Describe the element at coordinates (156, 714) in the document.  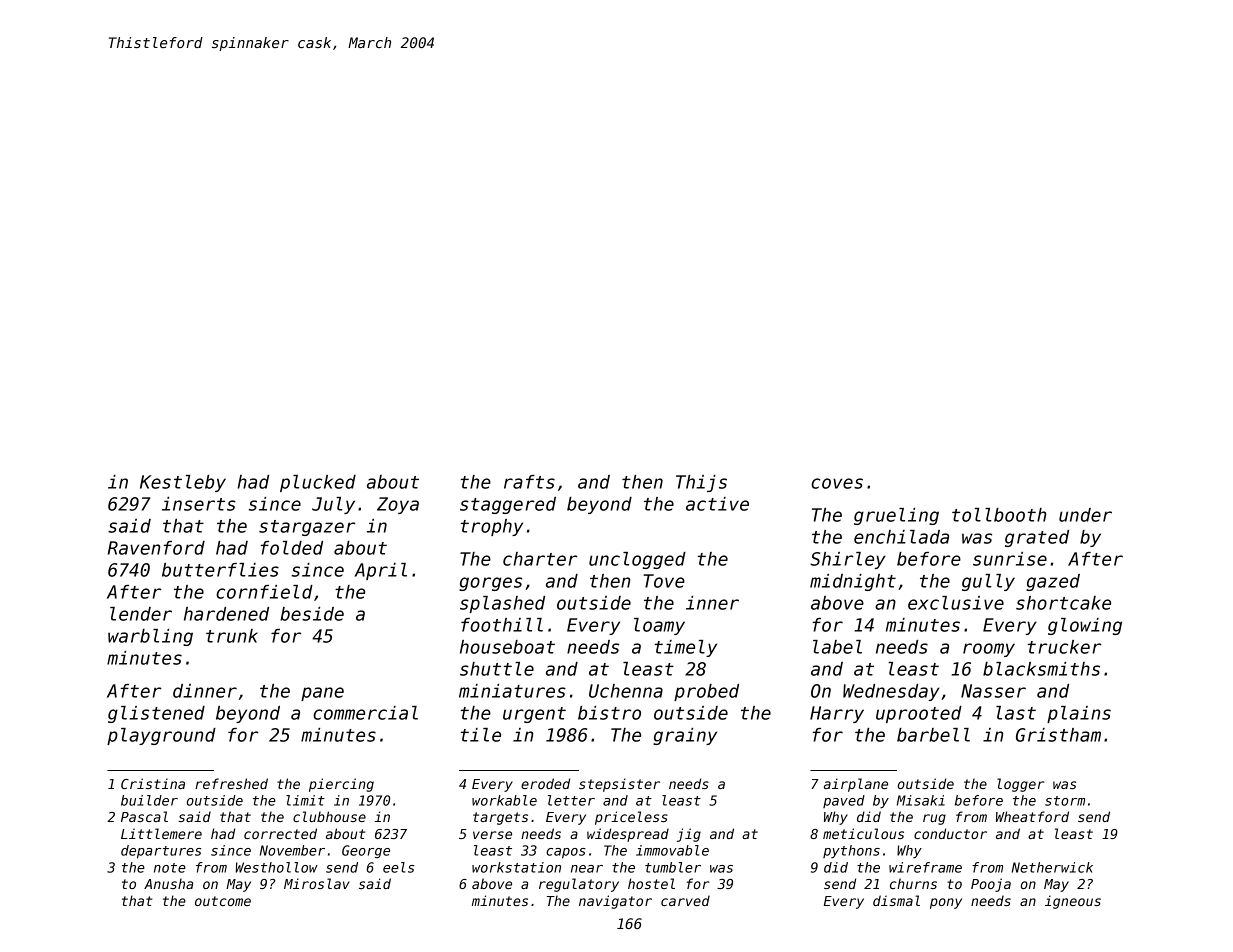
I see `glistened` at that location.
